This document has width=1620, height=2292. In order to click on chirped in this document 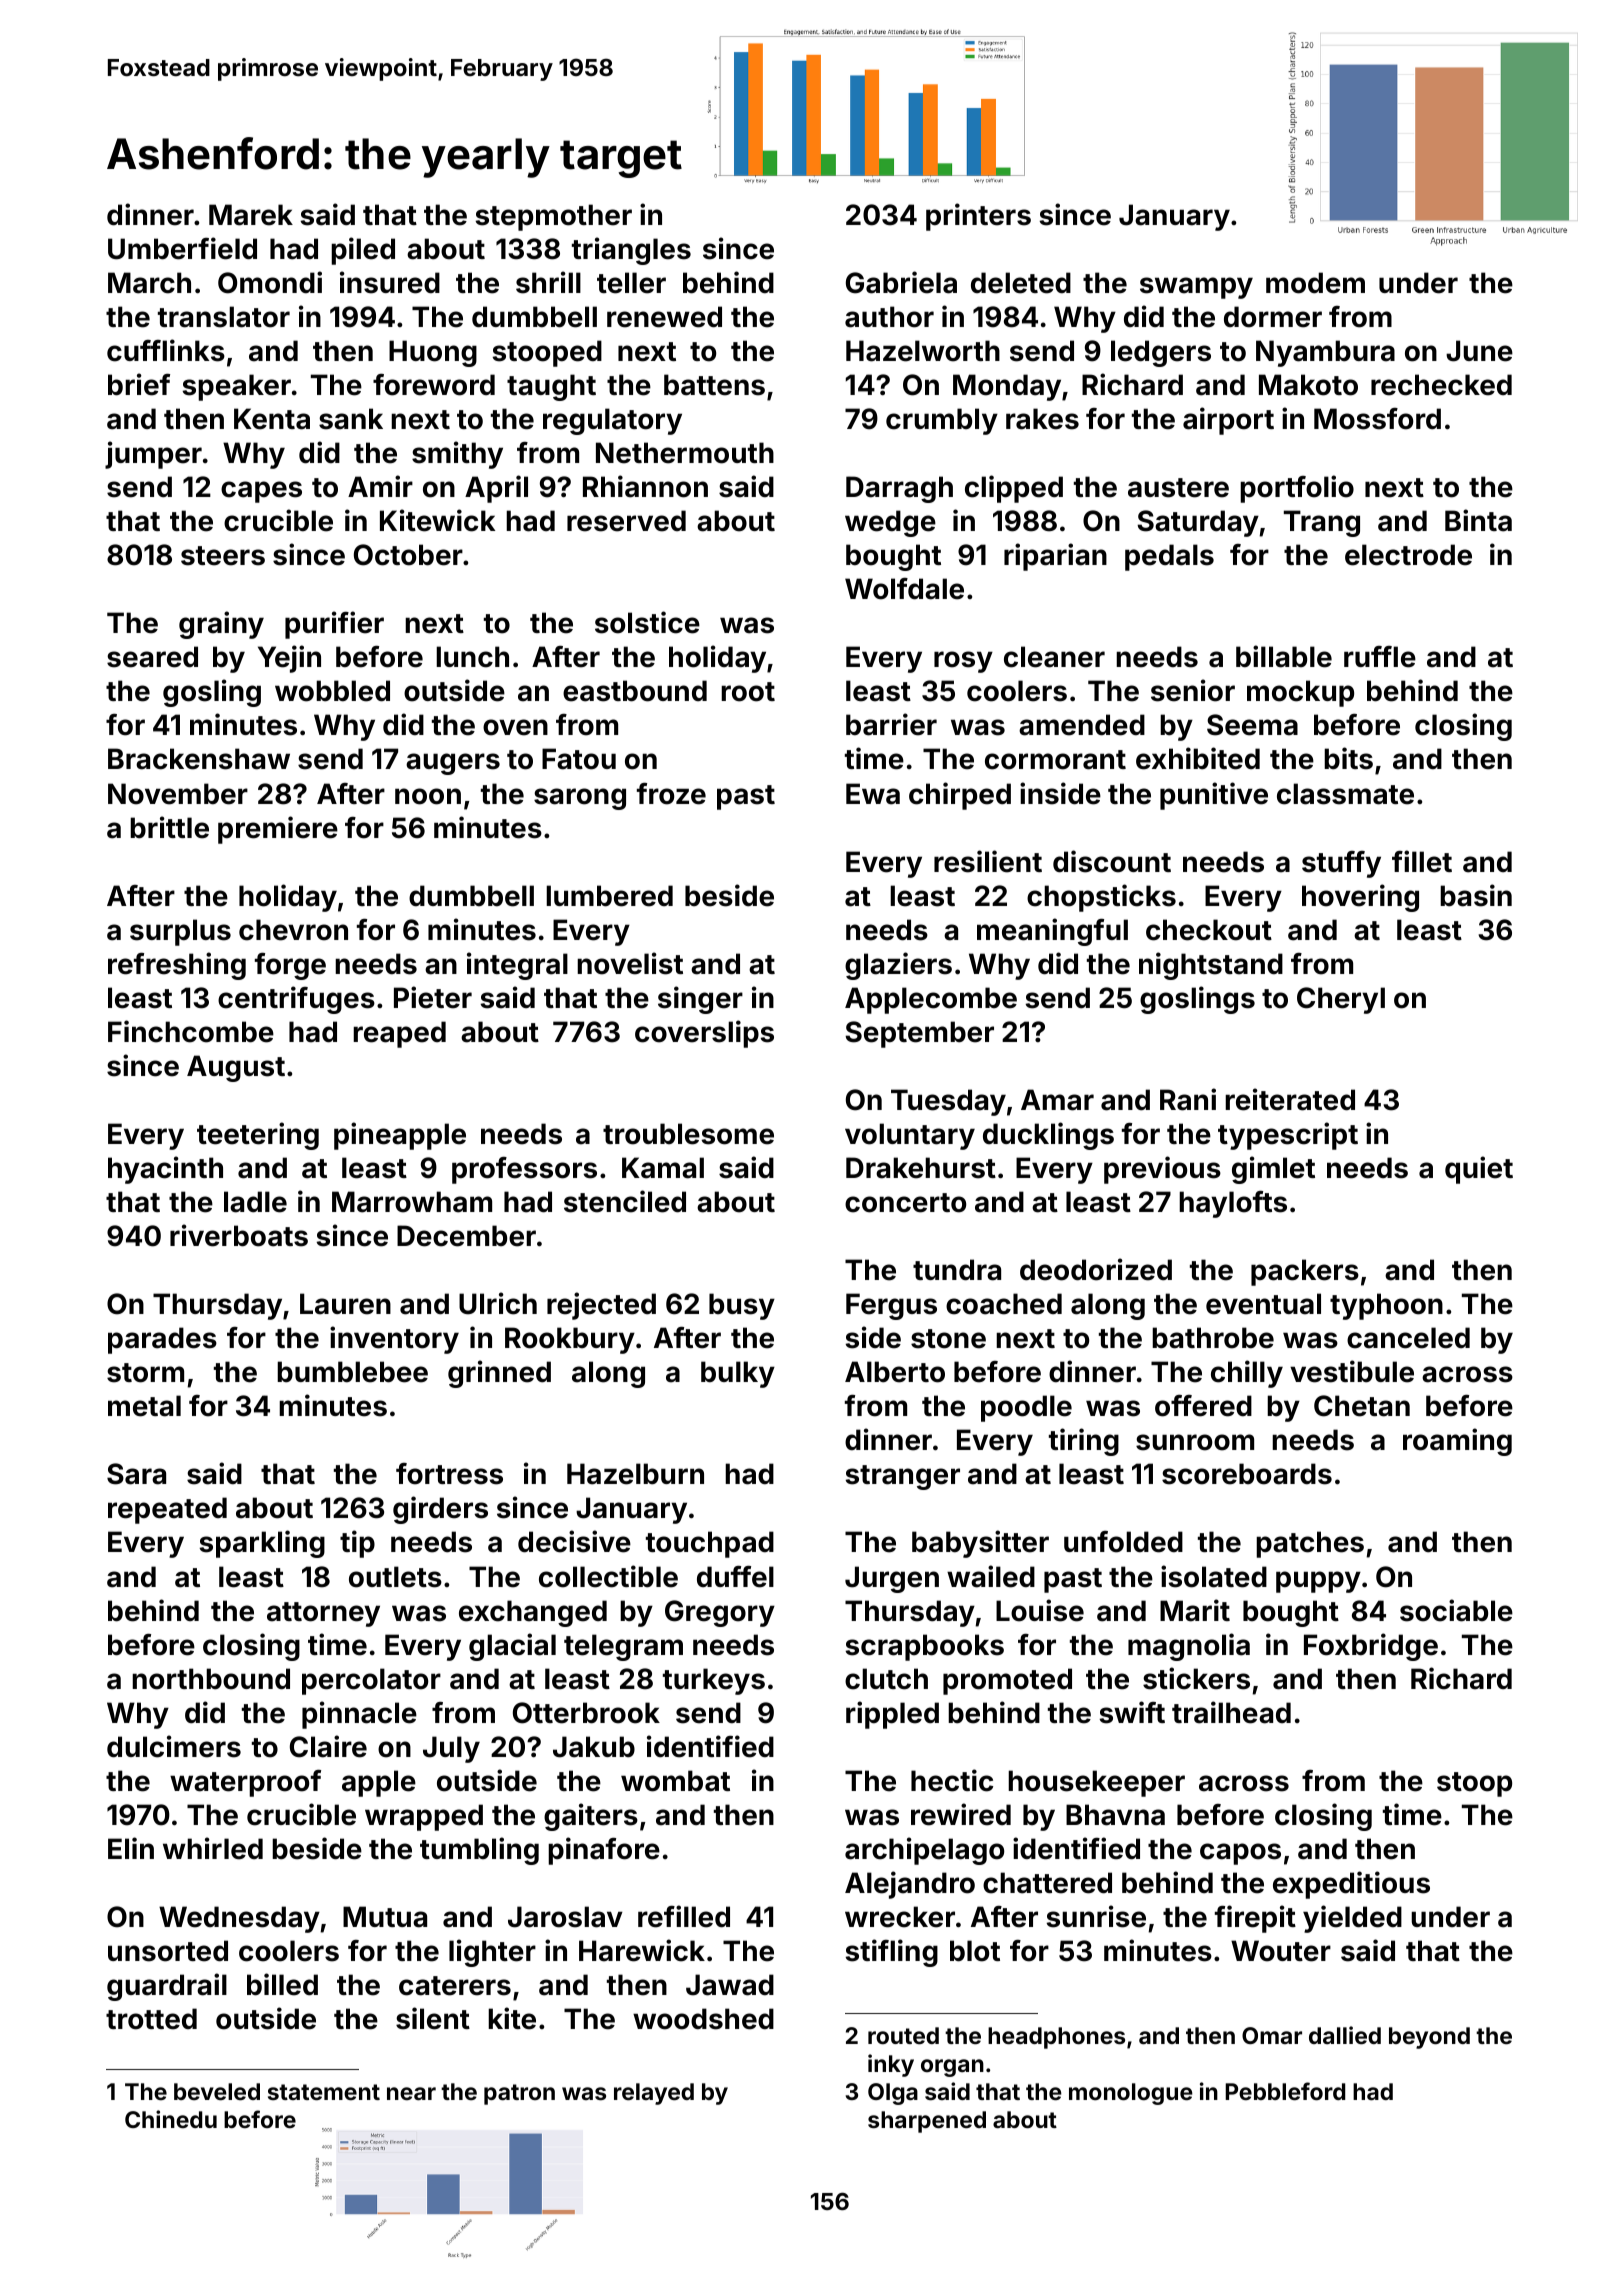, I will do `click(960, 796)`.
